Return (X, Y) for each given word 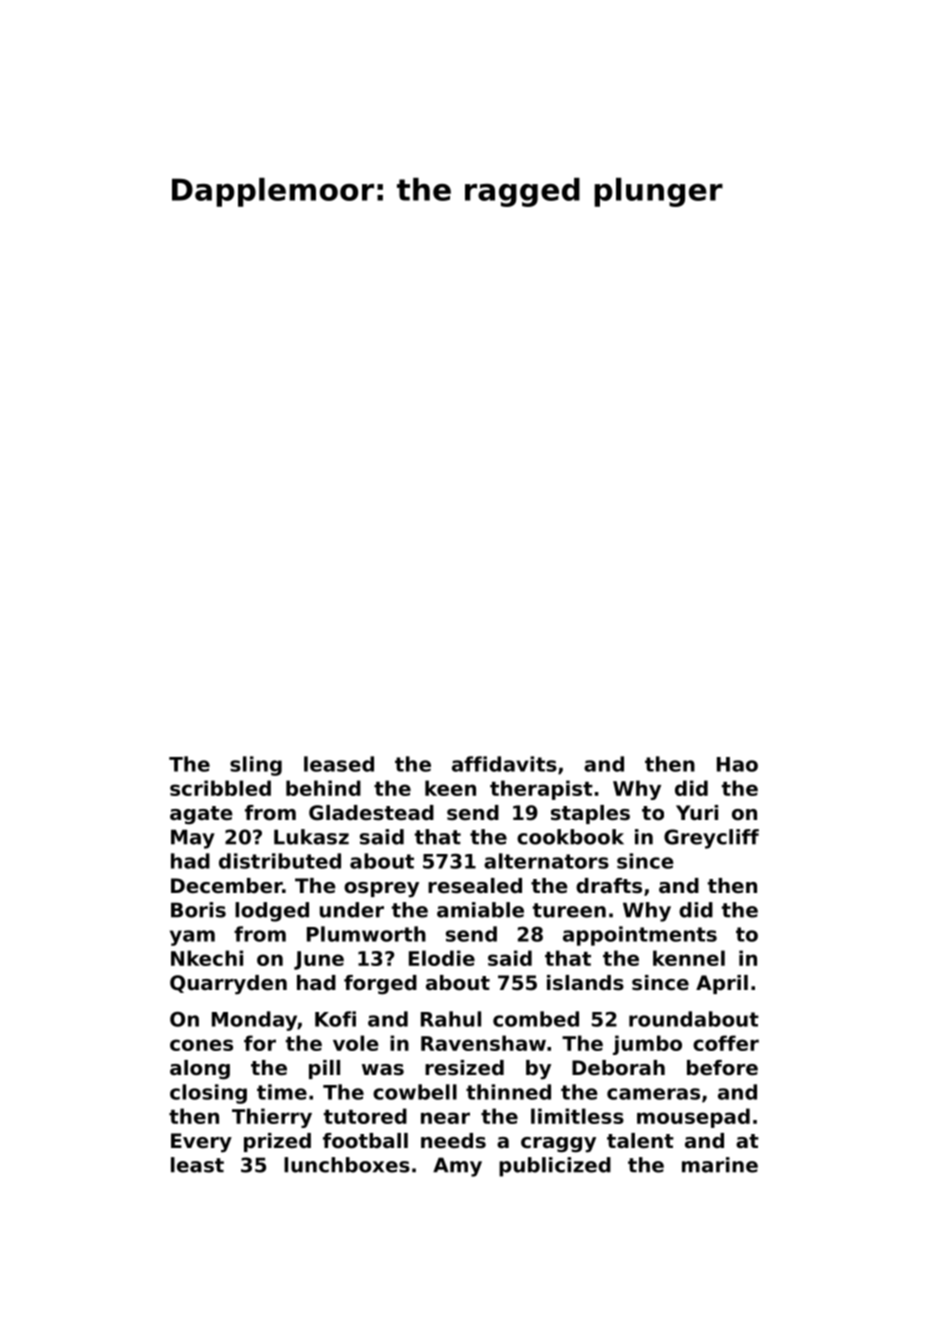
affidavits (504, 764)
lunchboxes (347, 1165)
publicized (555, 1167)
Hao (737, 764)
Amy (457, 1167)
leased (339, 764)
